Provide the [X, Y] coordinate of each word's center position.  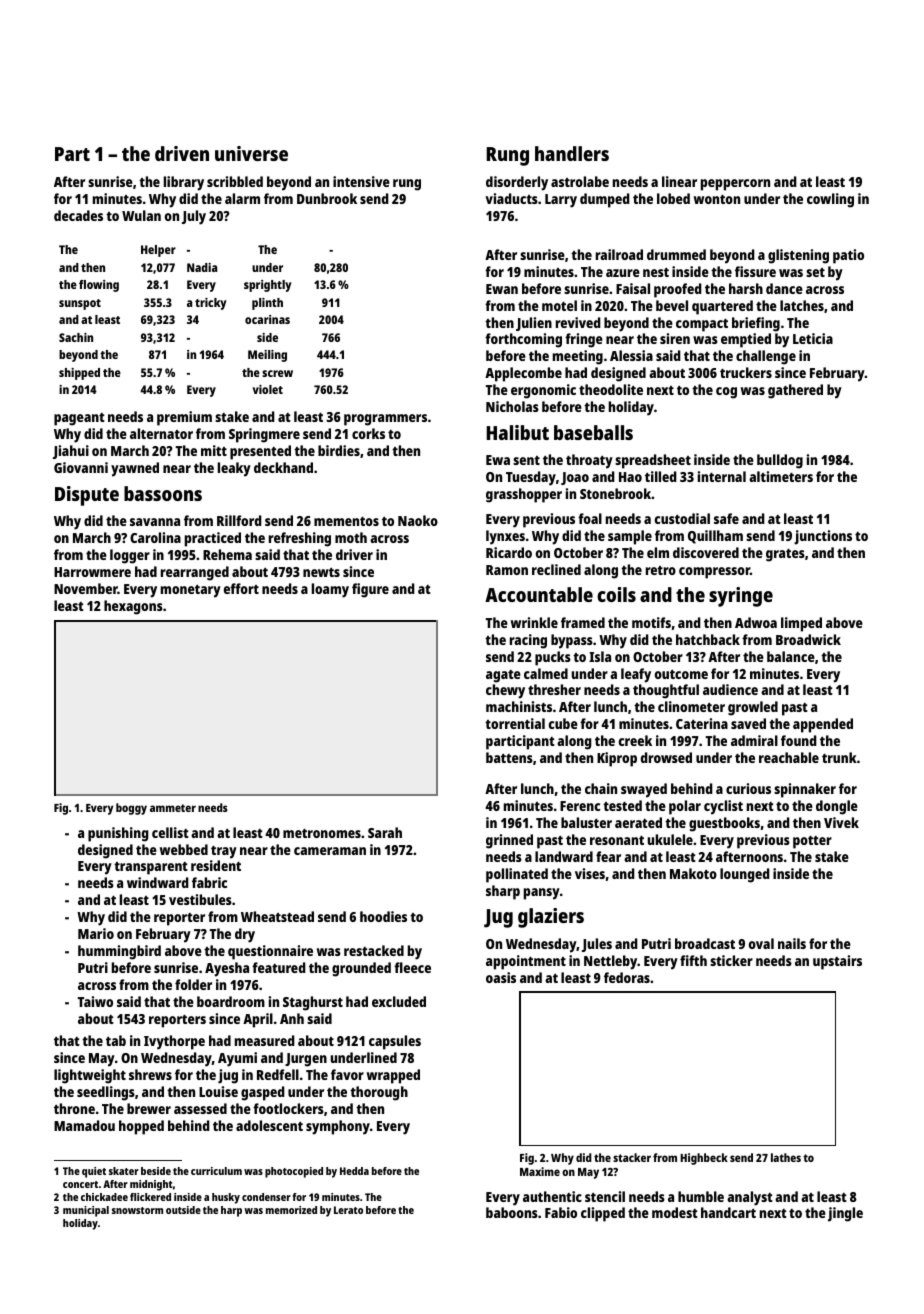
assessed [200, 1108]
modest [675, 1212]
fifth [693, 960]
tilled [661, 476]
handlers [572, 153]
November [86, 588]
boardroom [231, 1001]
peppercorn [735, 185]
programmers [385, 420]
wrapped [393, 1076]
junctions [823, 537]
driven [182, 153]
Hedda [354, 1171]
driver [354, 554]
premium [184, 418]
